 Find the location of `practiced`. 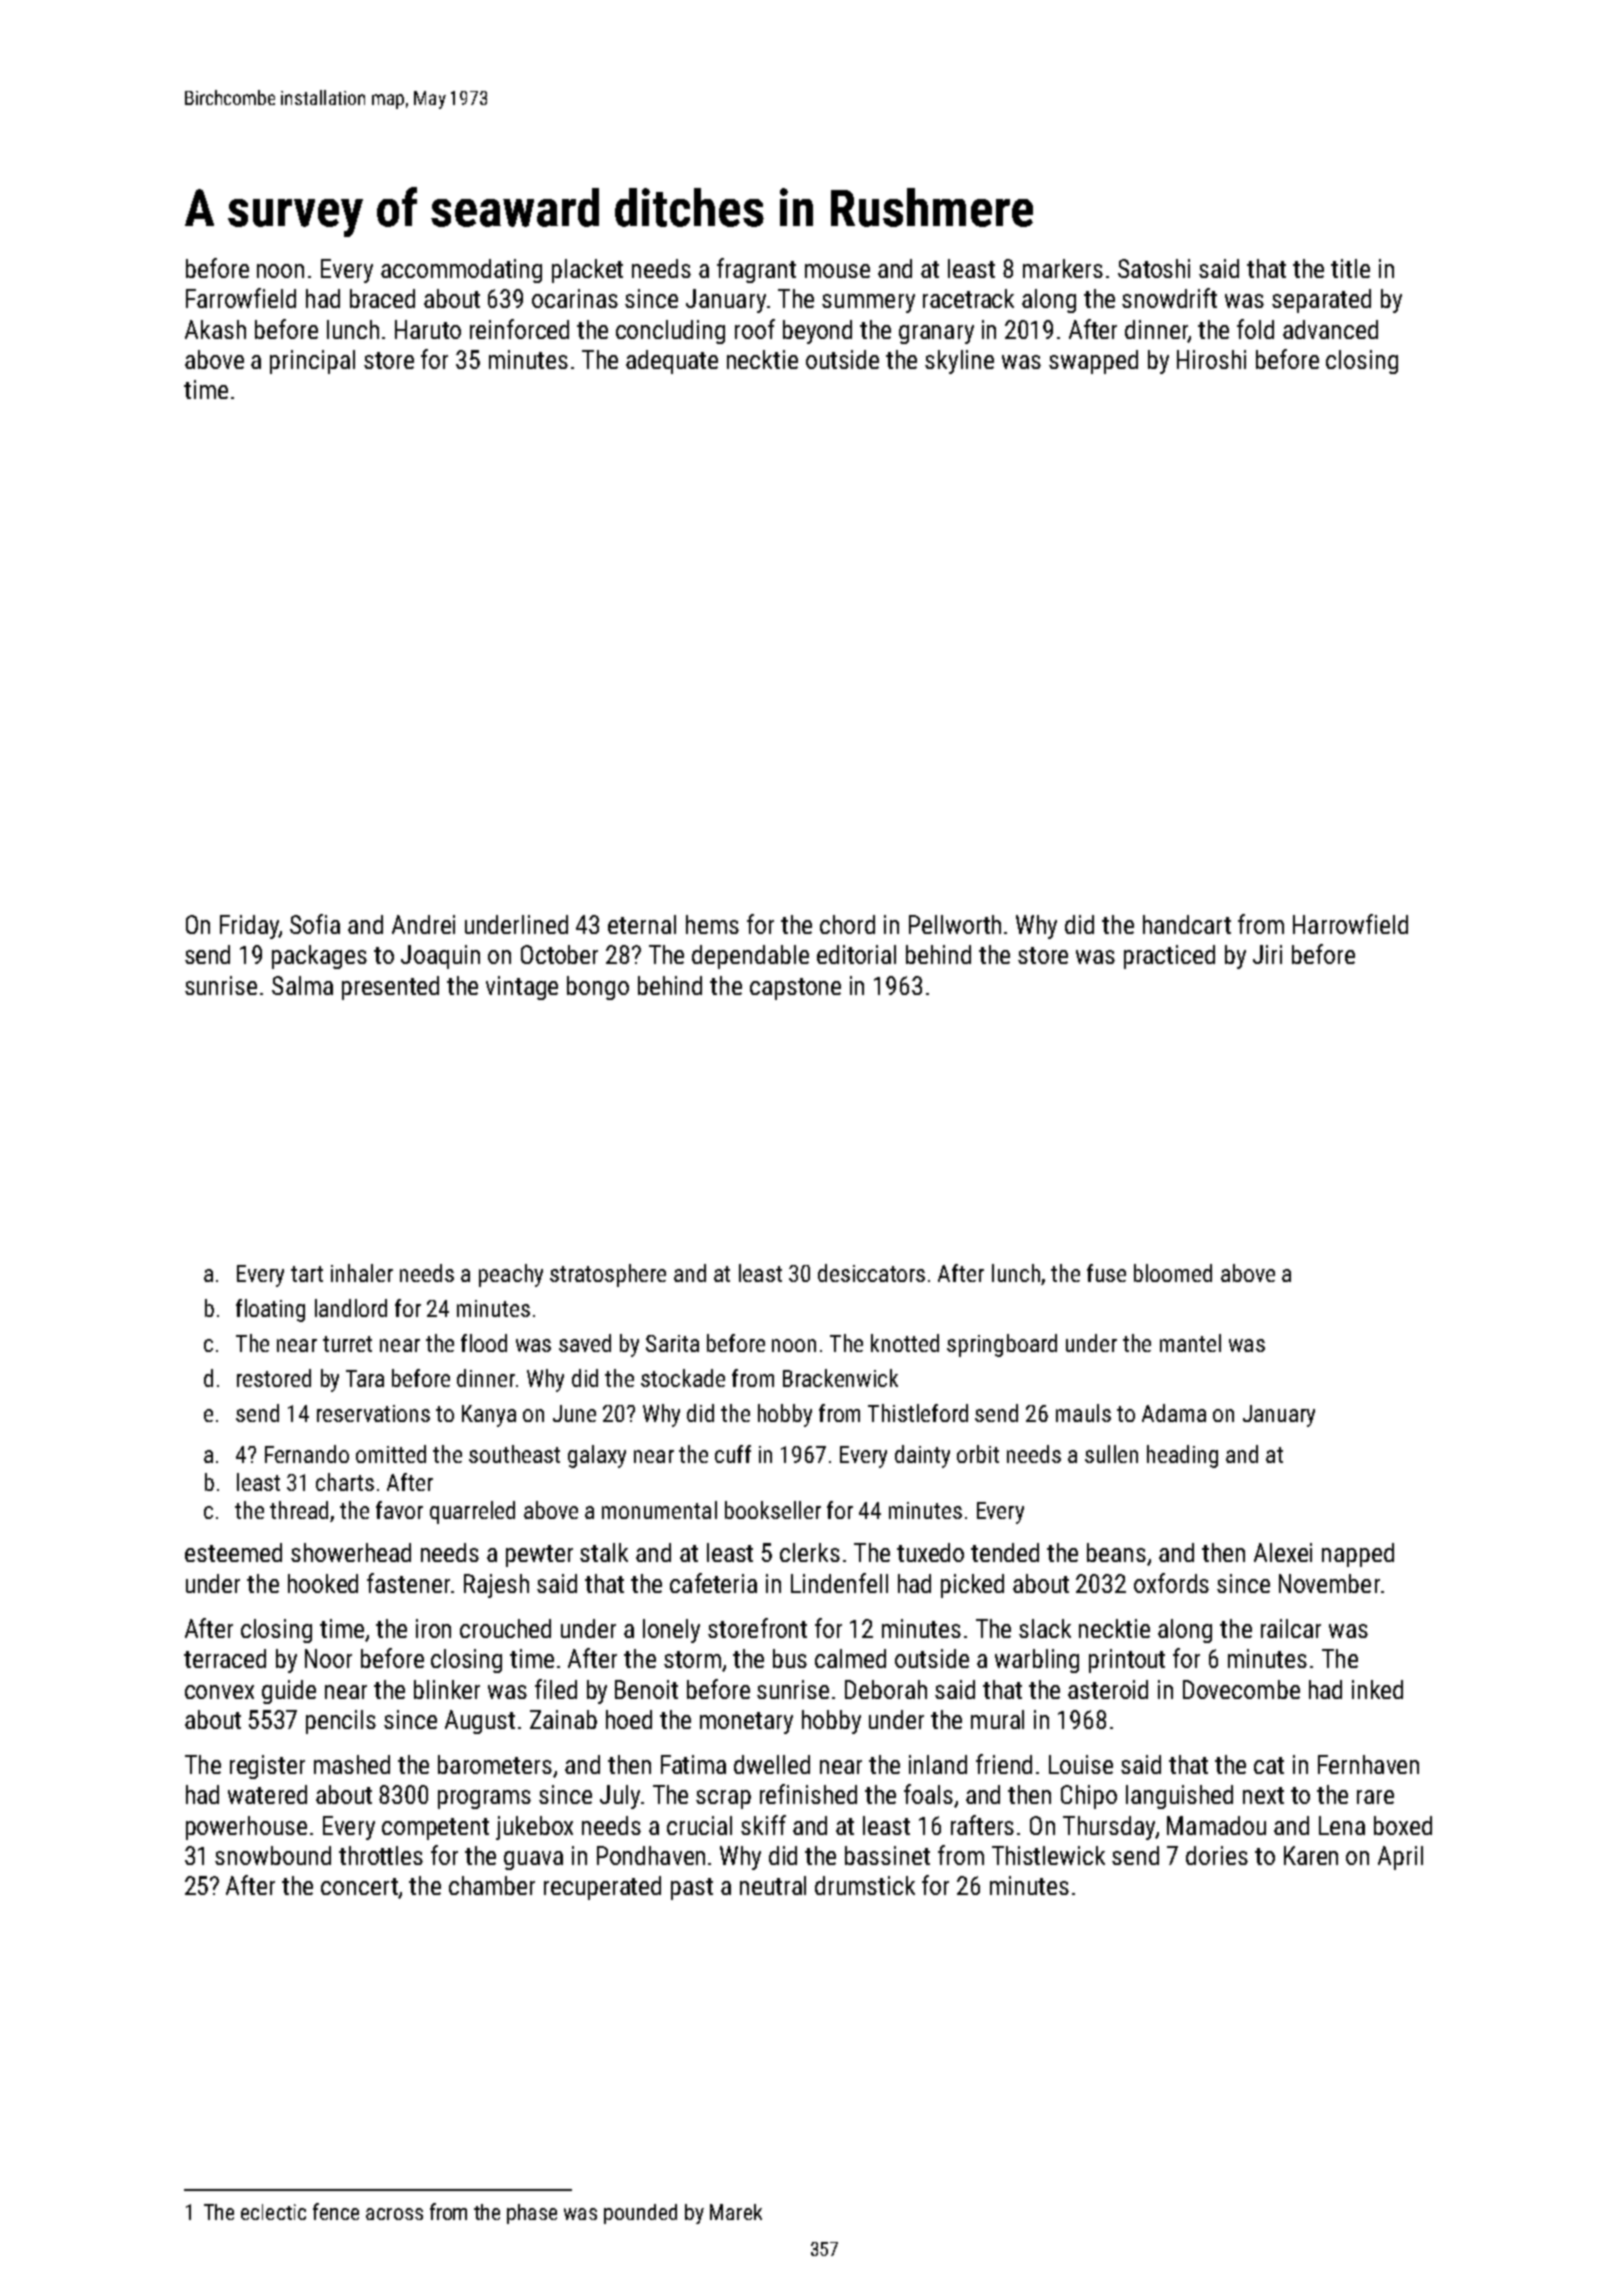

practiced is located at coordinates (1169, 957).
